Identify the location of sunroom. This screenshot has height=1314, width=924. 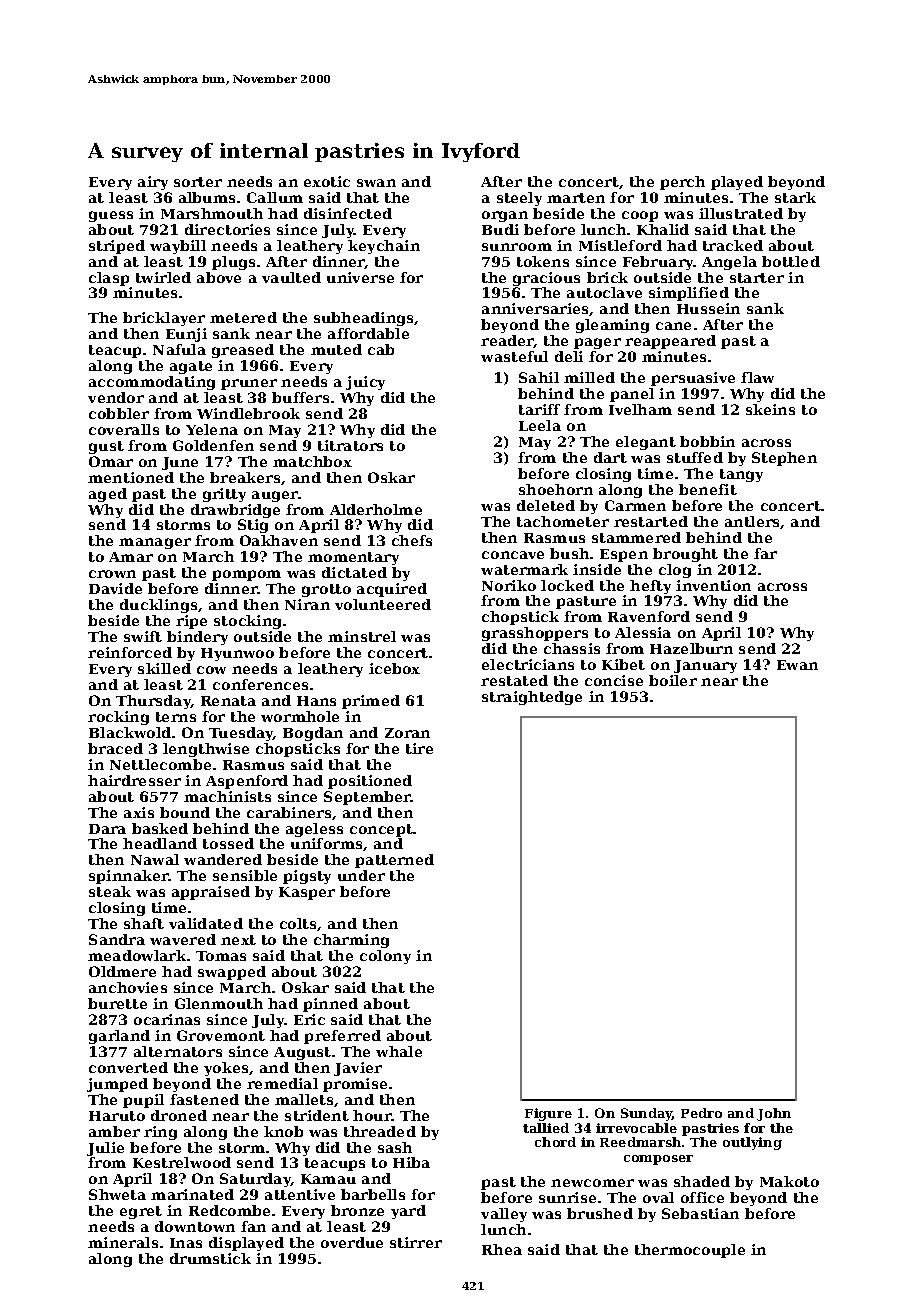
(517, 247).
